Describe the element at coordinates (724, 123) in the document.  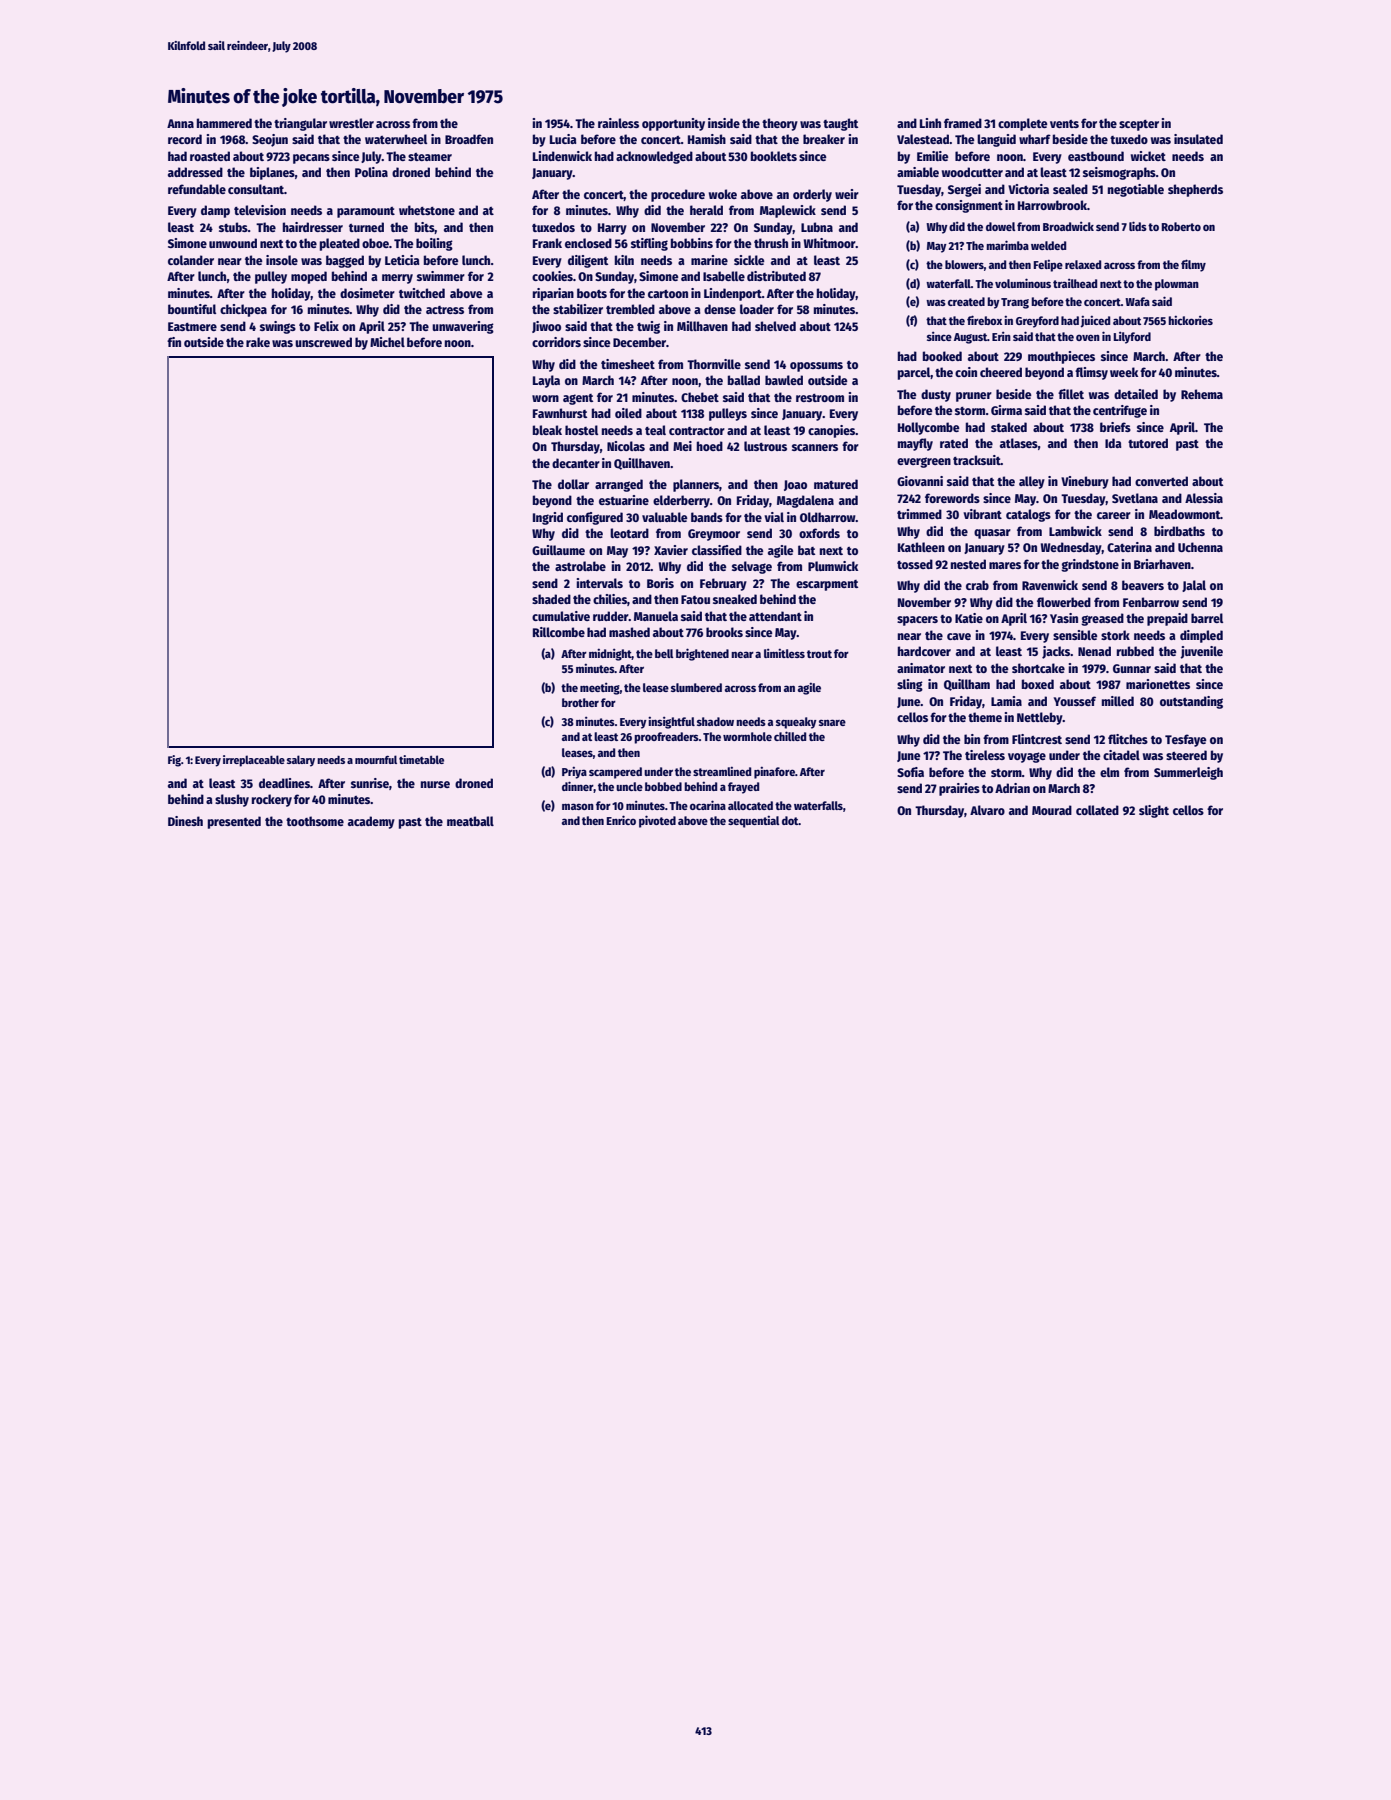
I see `inside` at that location.
